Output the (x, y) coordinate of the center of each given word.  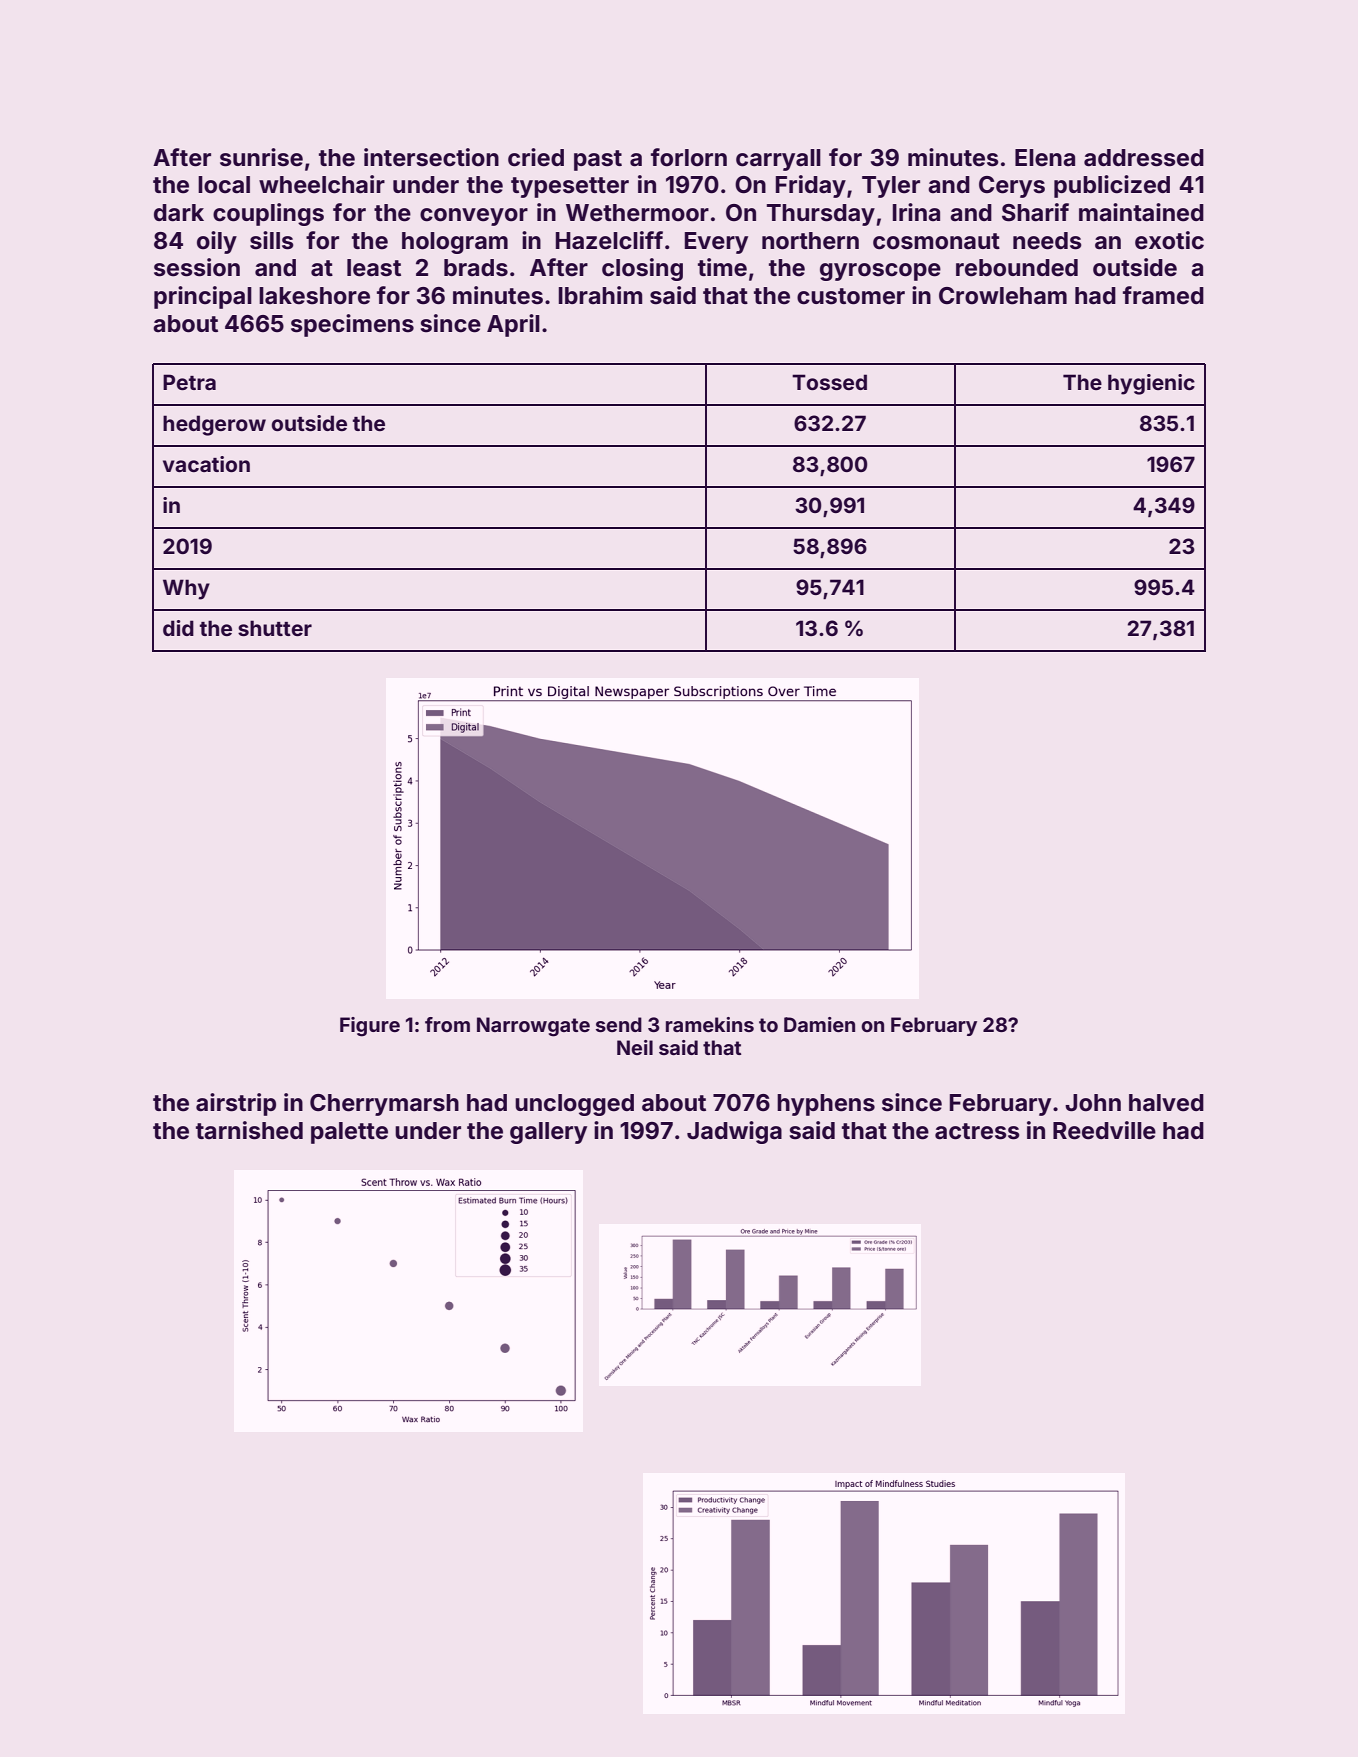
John (1093, 1103)
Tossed (829, 382)
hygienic (1151, 384)
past (598, 160)
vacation (206, 464)
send (619, 1024)
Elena (1045, 158)
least (374, 268)
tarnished (249, 1130)
